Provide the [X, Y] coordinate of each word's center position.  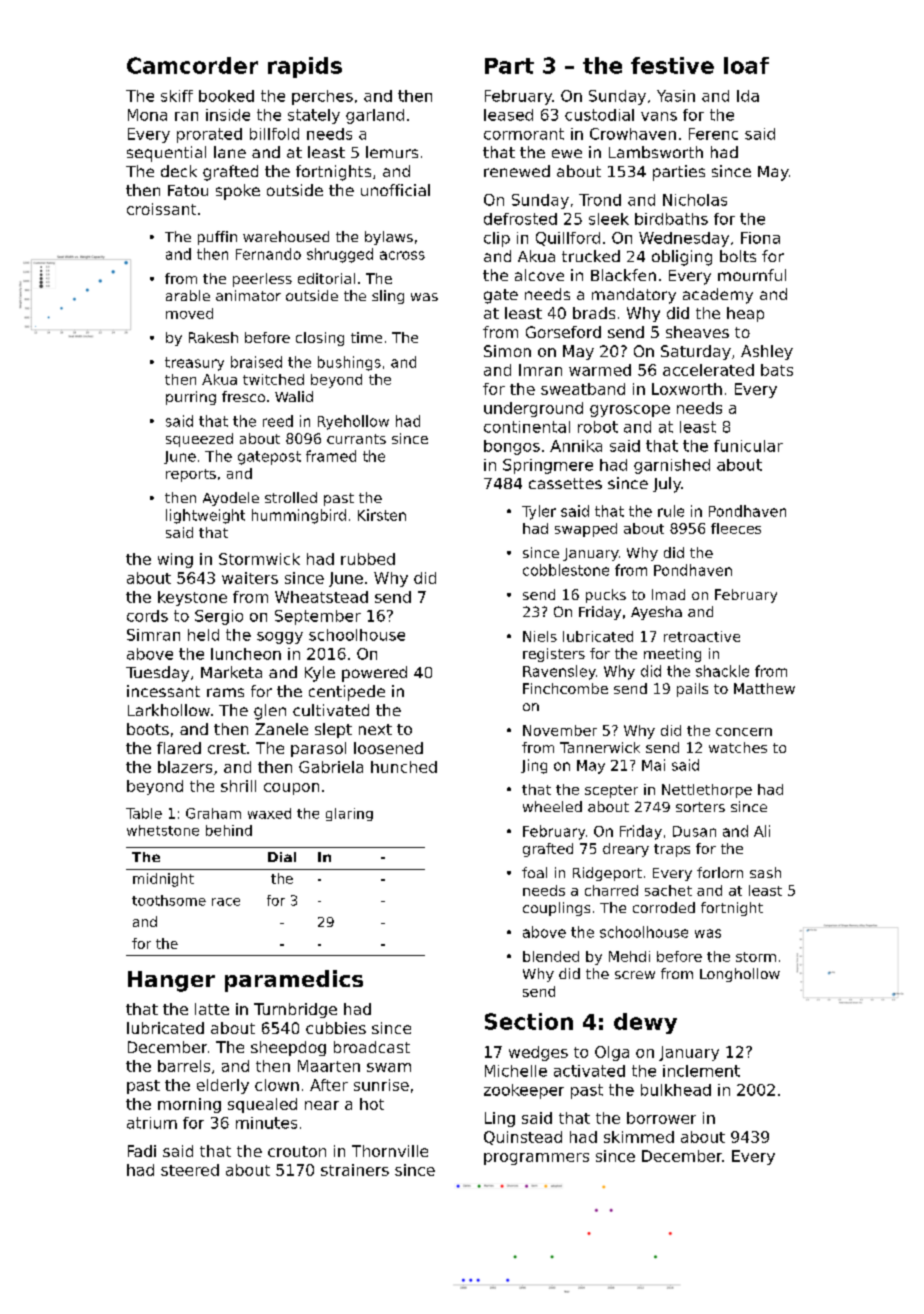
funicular [748, 446]
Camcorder [192, 65]
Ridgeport [607, 874]
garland [375, 116]
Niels [540, 636]
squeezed [199, 440]
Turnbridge [295, 1010]
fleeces [736, 528]
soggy [280, 638]
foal [534, 872]
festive [672, 65]
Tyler [539, 512]
